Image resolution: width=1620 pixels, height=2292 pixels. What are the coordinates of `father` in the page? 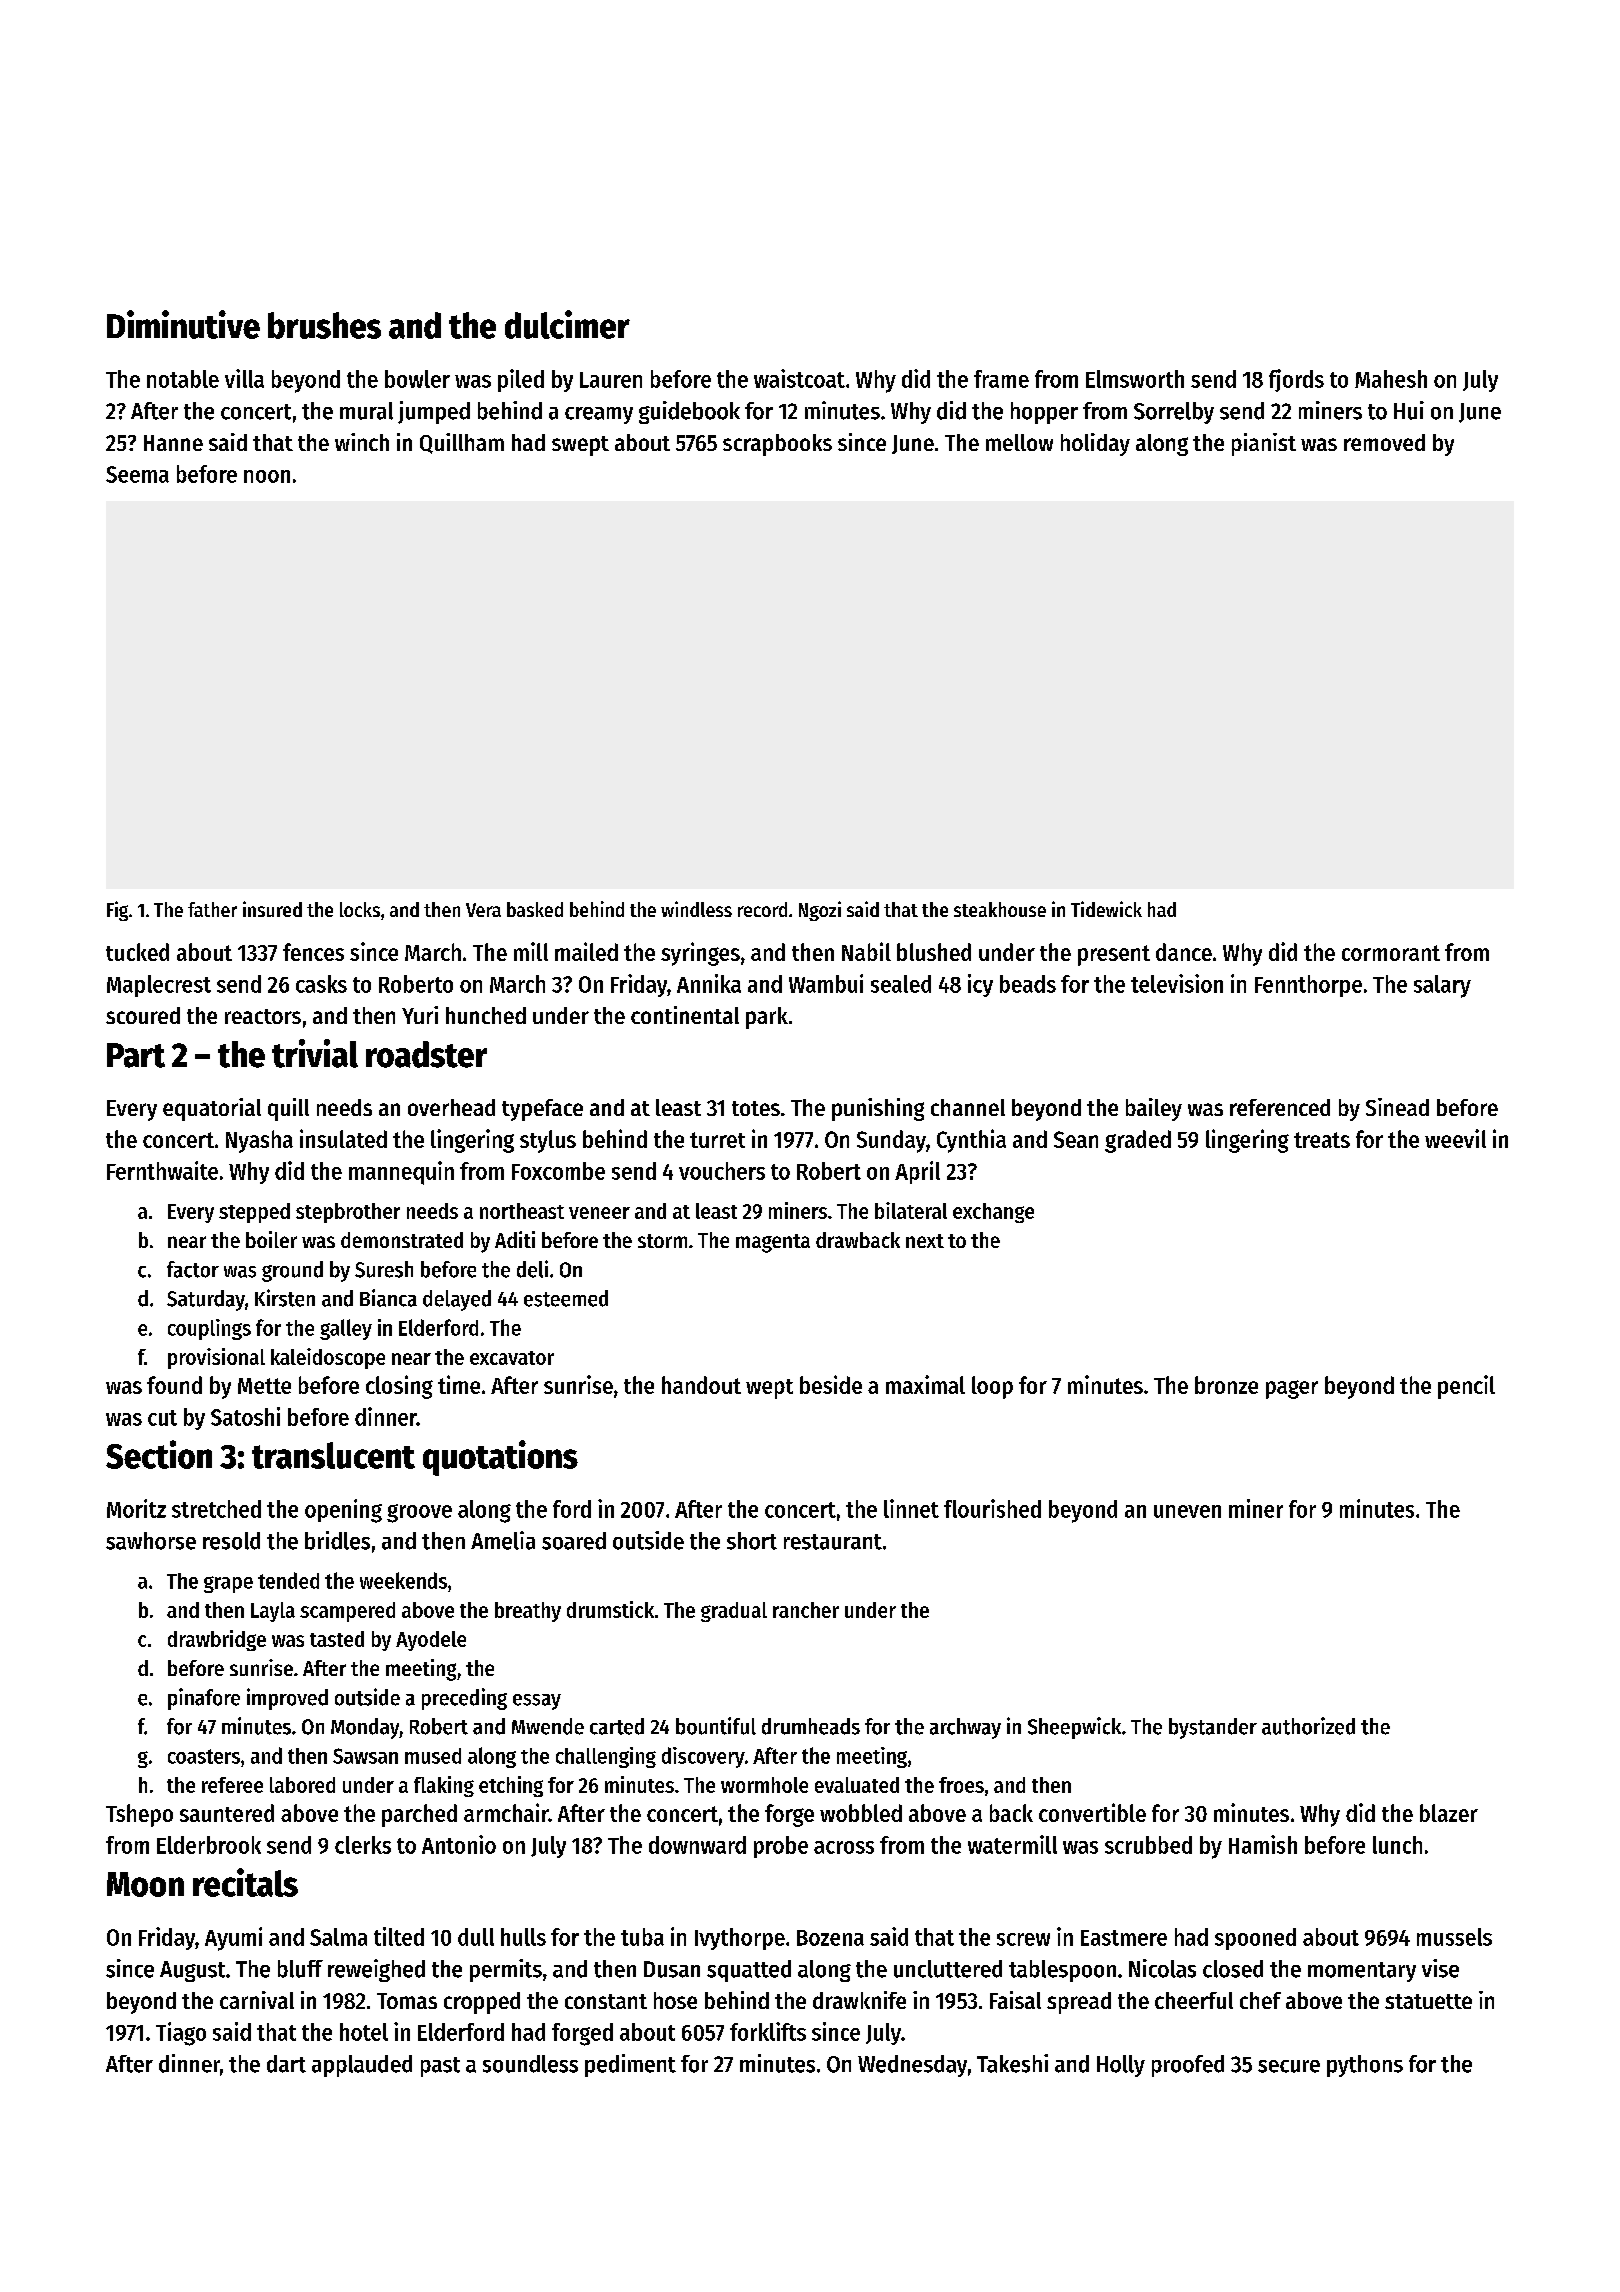 It's located at (212, 909).
